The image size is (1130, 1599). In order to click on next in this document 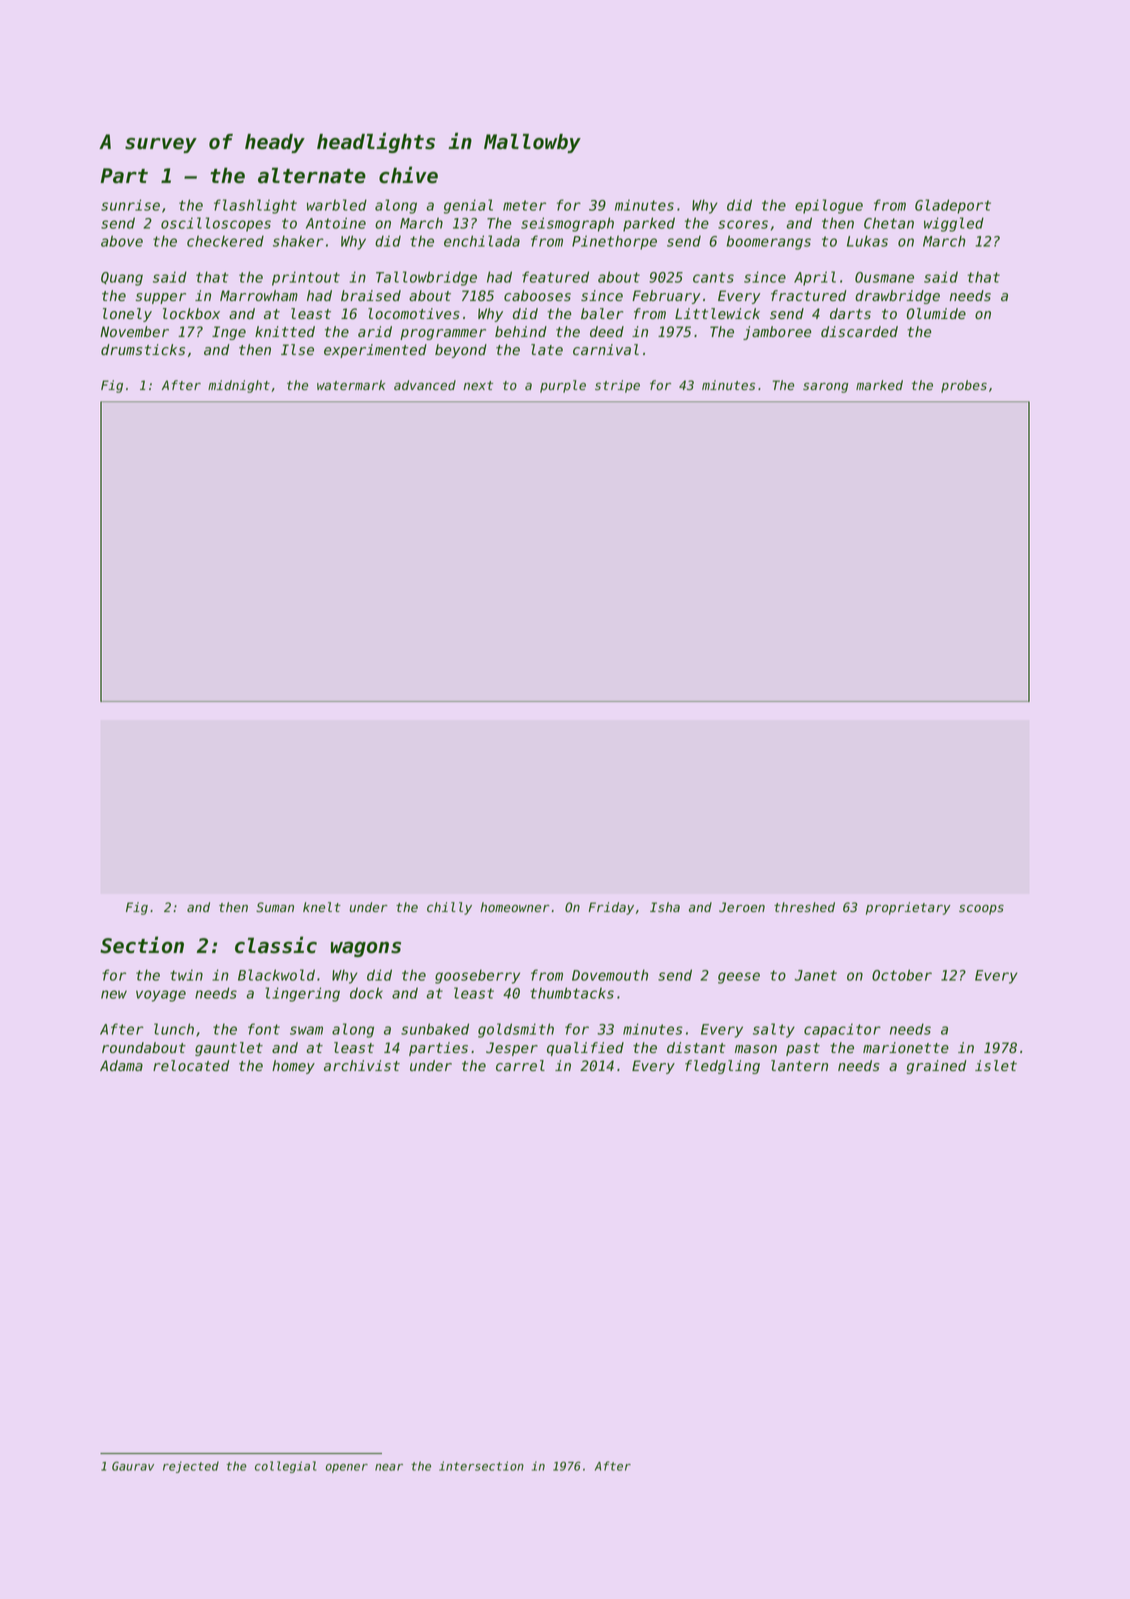, I will do `click(478, 386)`.
